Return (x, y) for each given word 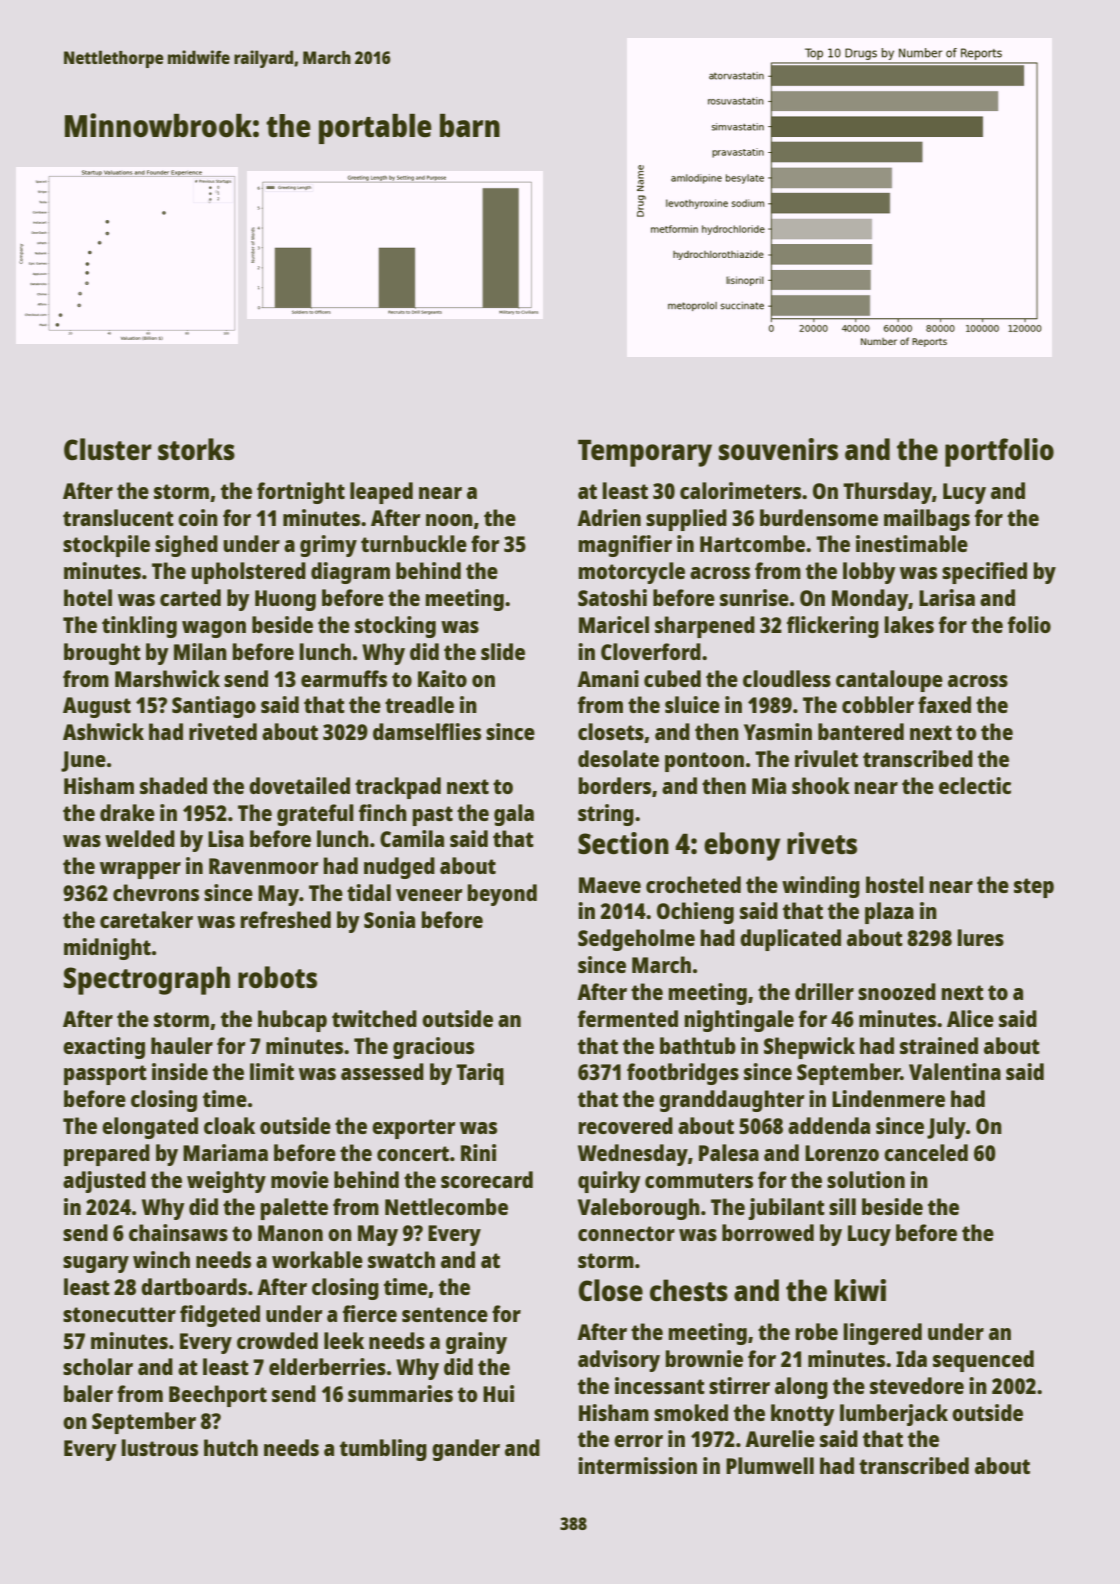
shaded (173, 785)
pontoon (704, 762)
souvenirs (778, 449)
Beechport (218, 1396)
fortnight (301, 493)
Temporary (645, 453)
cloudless (787, 678)
